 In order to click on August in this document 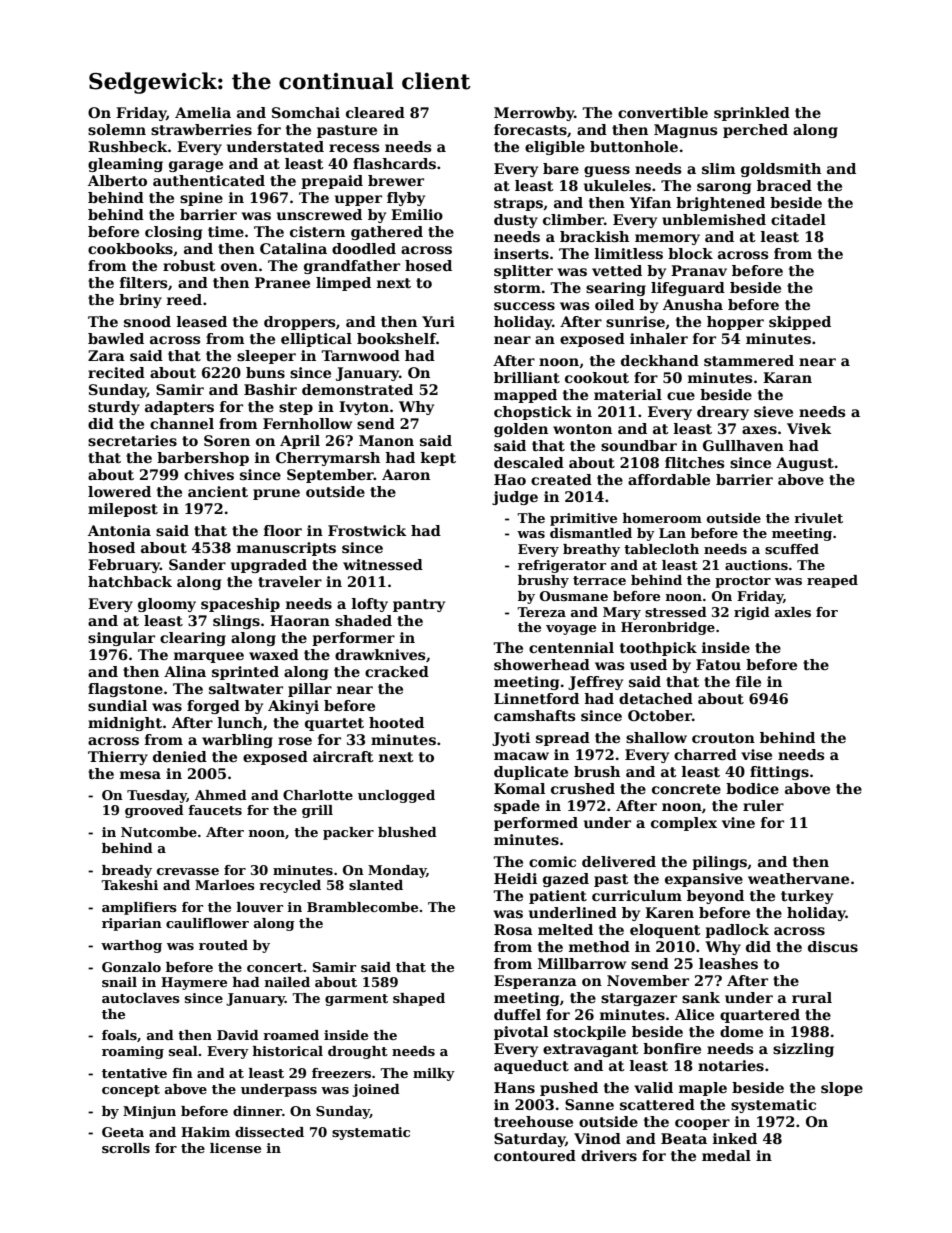, I will do `click(805, 464)`.
